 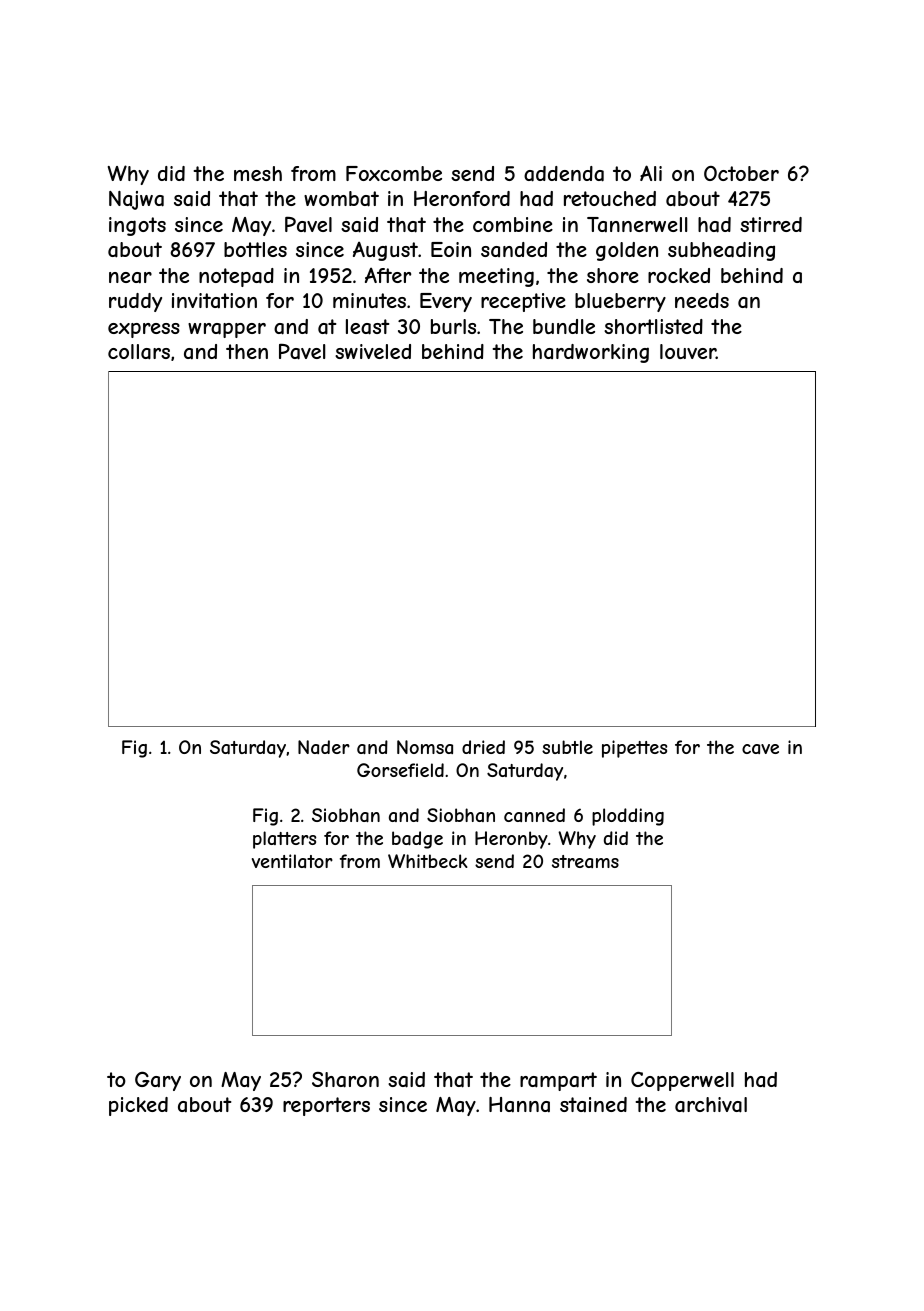 I want to click on cave, so click(x=760, y=749).
